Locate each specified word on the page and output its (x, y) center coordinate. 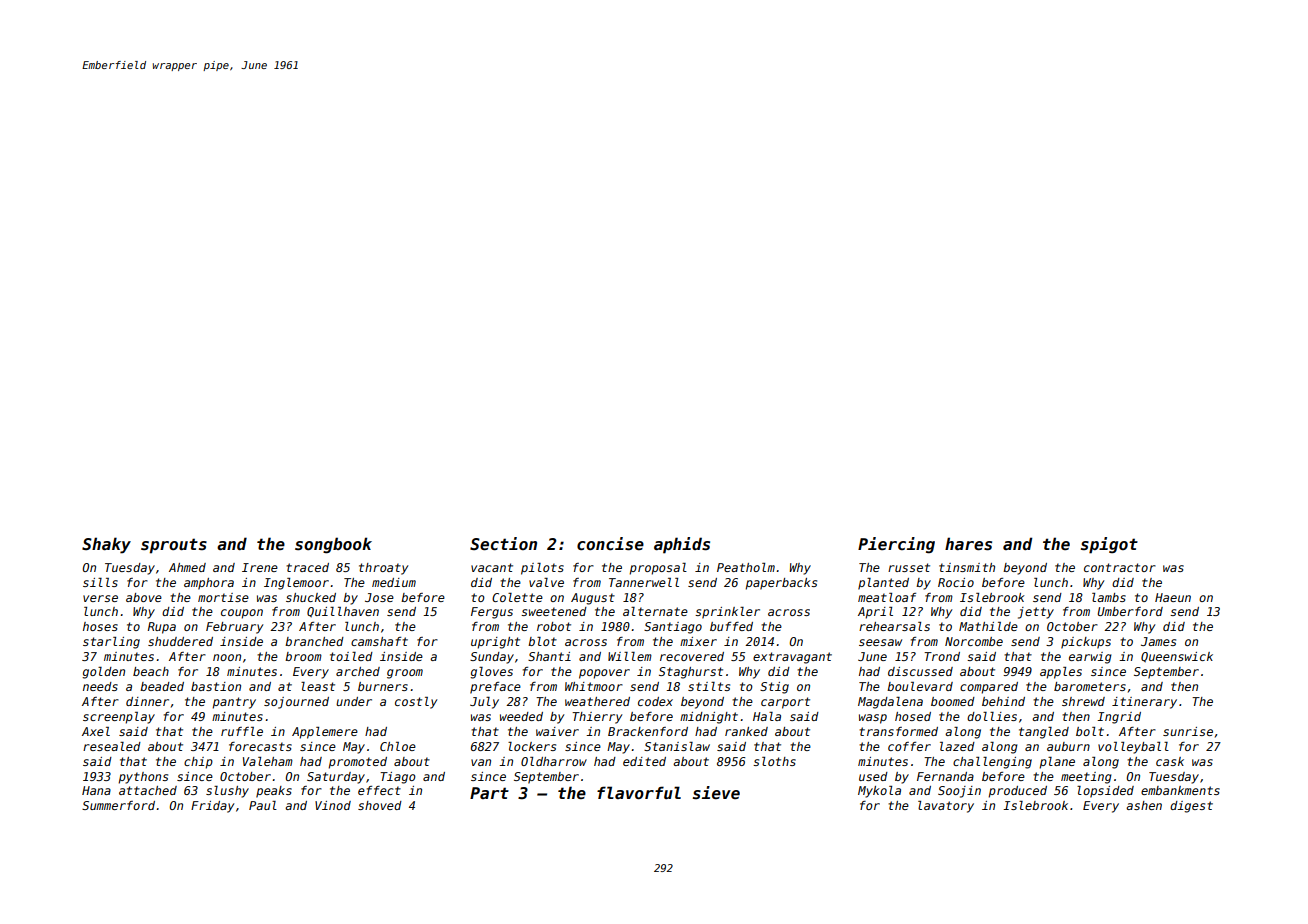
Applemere (325, 733)
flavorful (639, 793)
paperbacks (781, 584)
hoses (100, 626)
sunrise (1188, 731)
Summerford (118, 805)
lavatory (946, 807)
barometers (1090, 686)
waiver (557, 731)
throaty (383, 569)
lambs (1109, 597)
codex (655, 701)
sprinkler (727, 613)
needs (100, 686)
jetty (1036, 613)
